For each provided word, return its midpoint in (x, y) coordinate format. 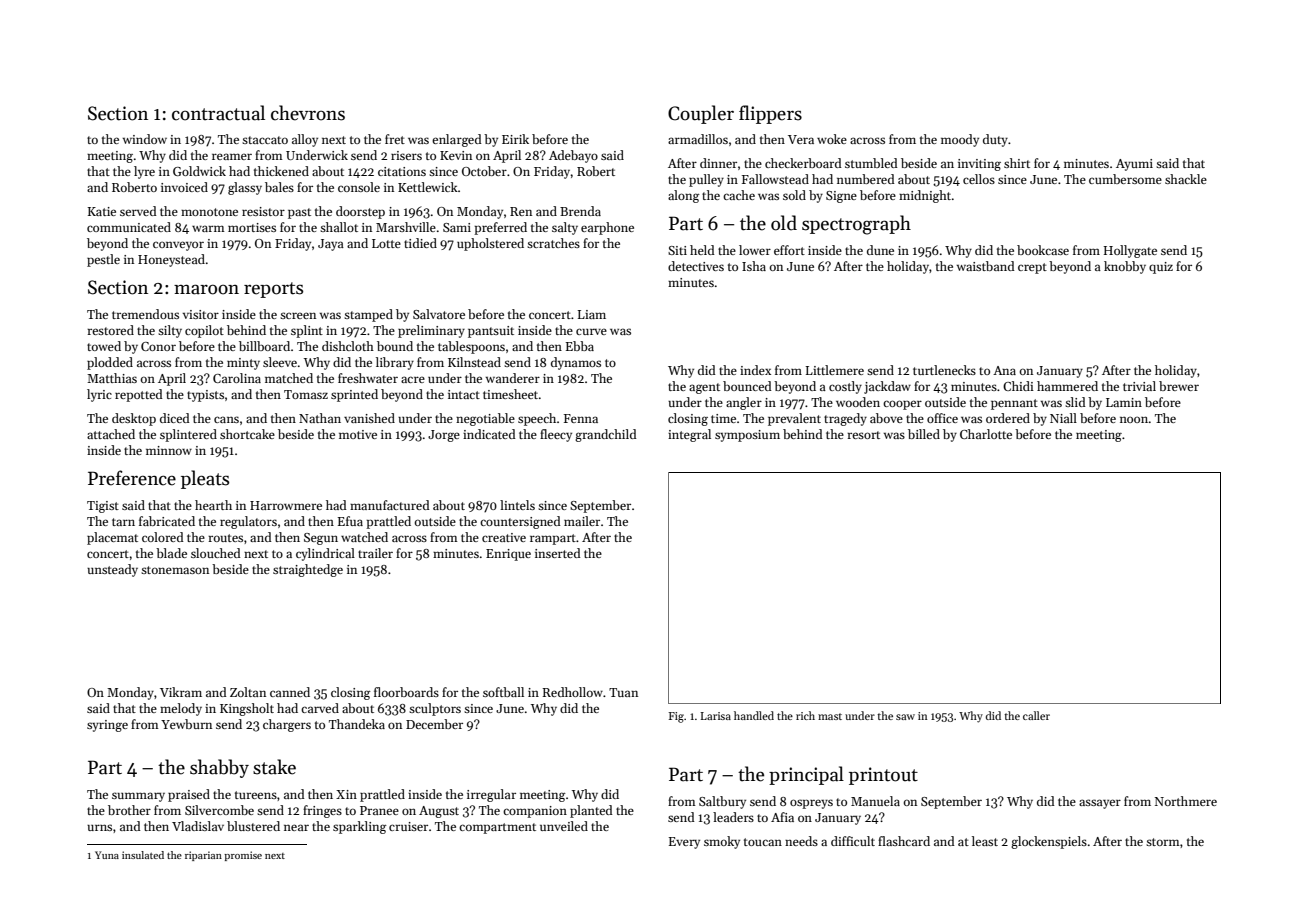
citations (402, 171)
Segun (321, 539)
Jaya (331, 245)
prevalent (794, 419)
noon (1134, 419)
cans (226, 419)
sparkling (360, 827)
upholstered (490, 244)
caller (1036, 715)
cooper (902, 405)
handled (754, 715)
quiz (1161, 268)
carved (320, 708)
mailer (582, 521)
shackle (1186, 179)
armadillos (698, 139)
